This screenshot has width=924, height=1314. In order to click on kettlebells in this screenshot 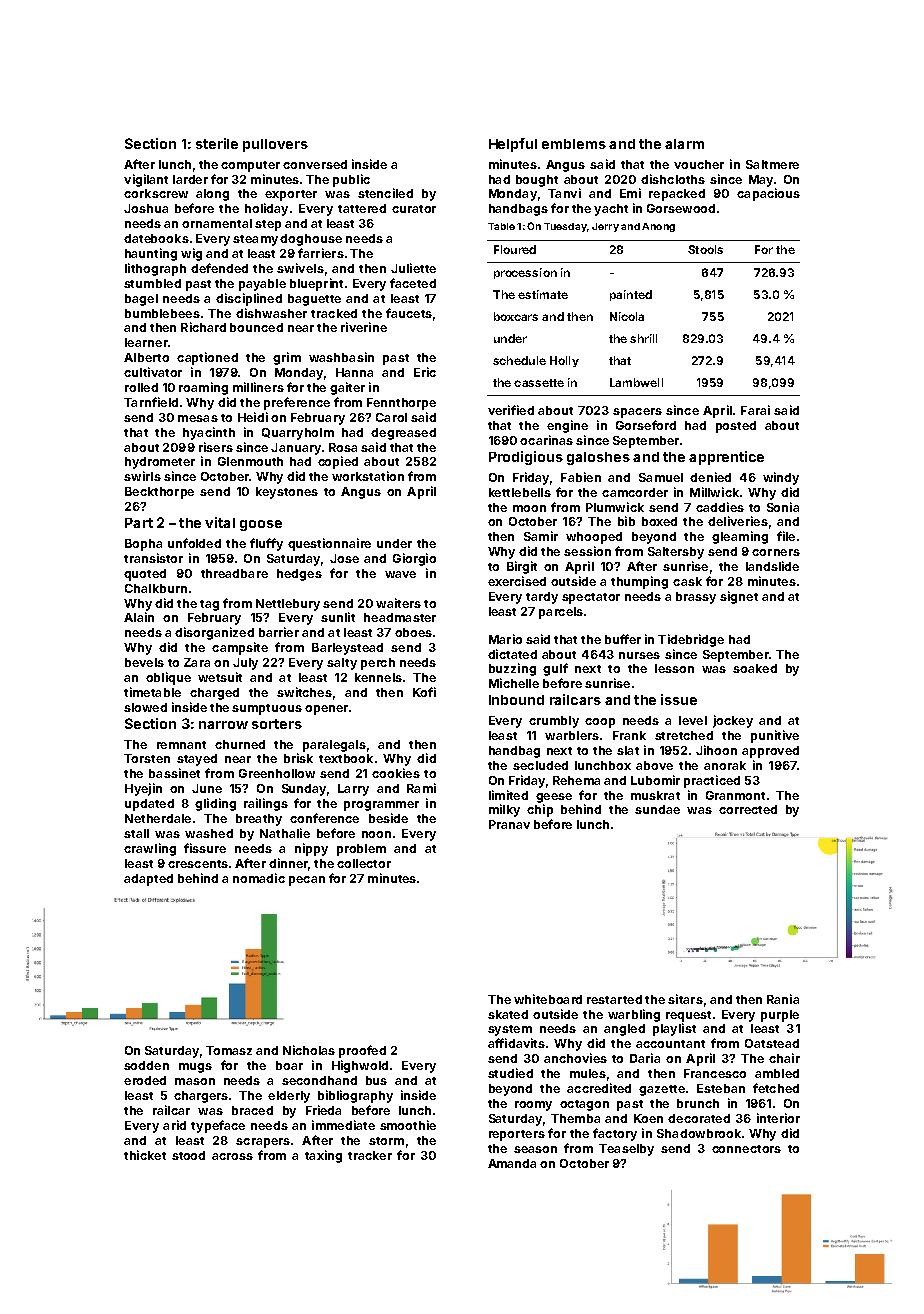, I will do `click(520, 492)`.
